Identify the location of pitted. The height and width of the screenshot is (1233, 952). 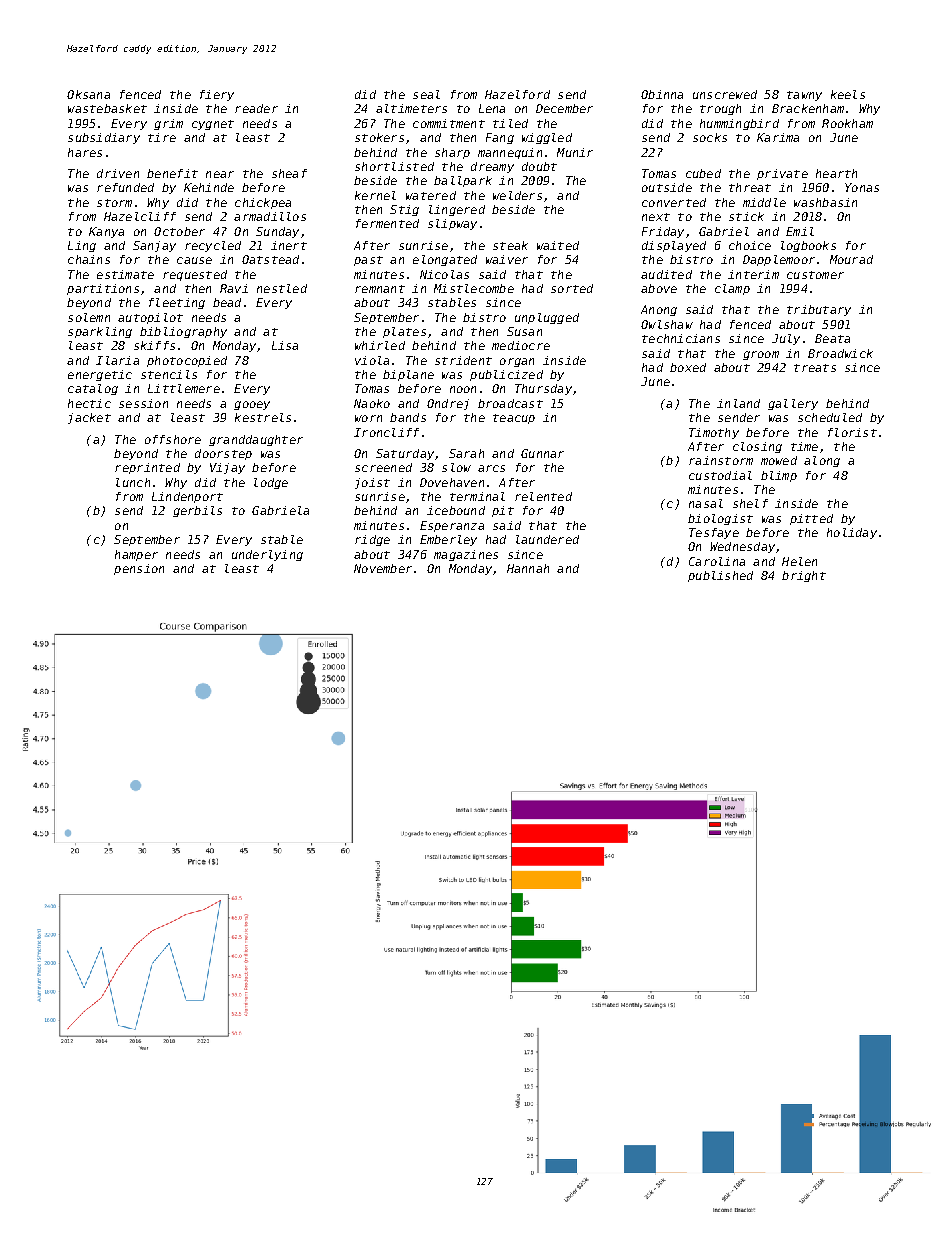
(811, 519).
